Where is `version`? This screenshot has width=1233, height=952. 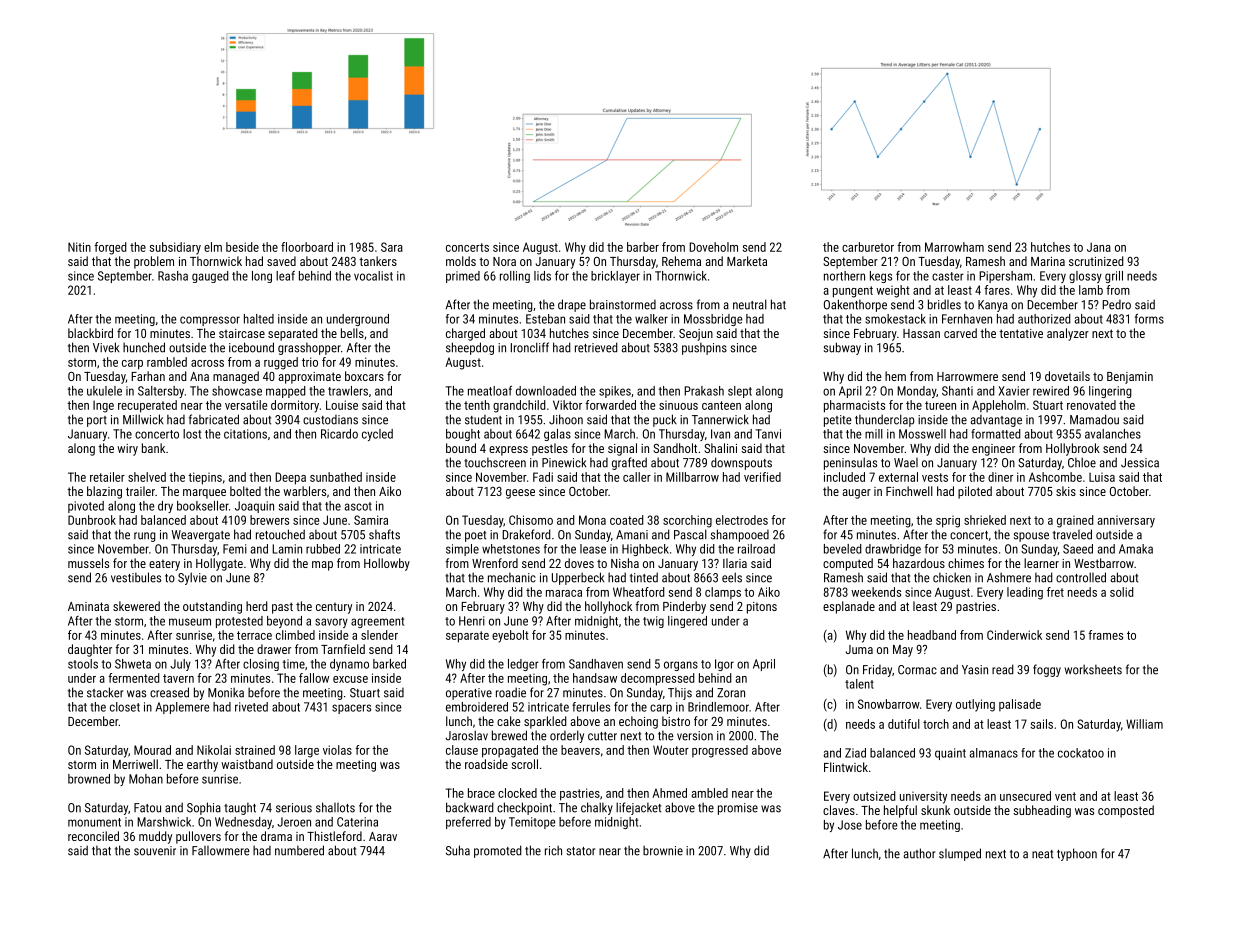
version is located at coordinates (695, 736).
